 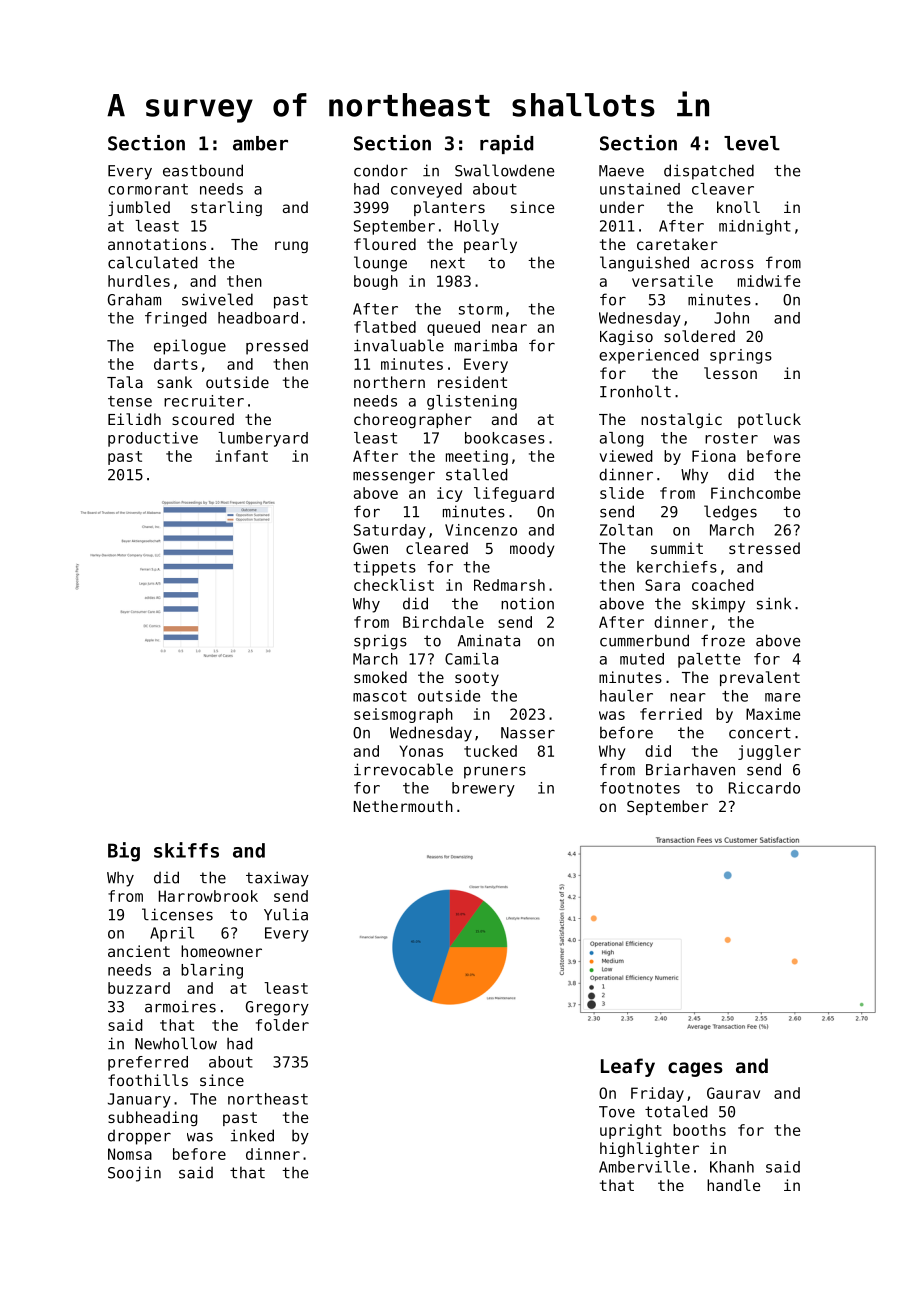 I want to click on lifeguard, so click(x=514, y=494).
